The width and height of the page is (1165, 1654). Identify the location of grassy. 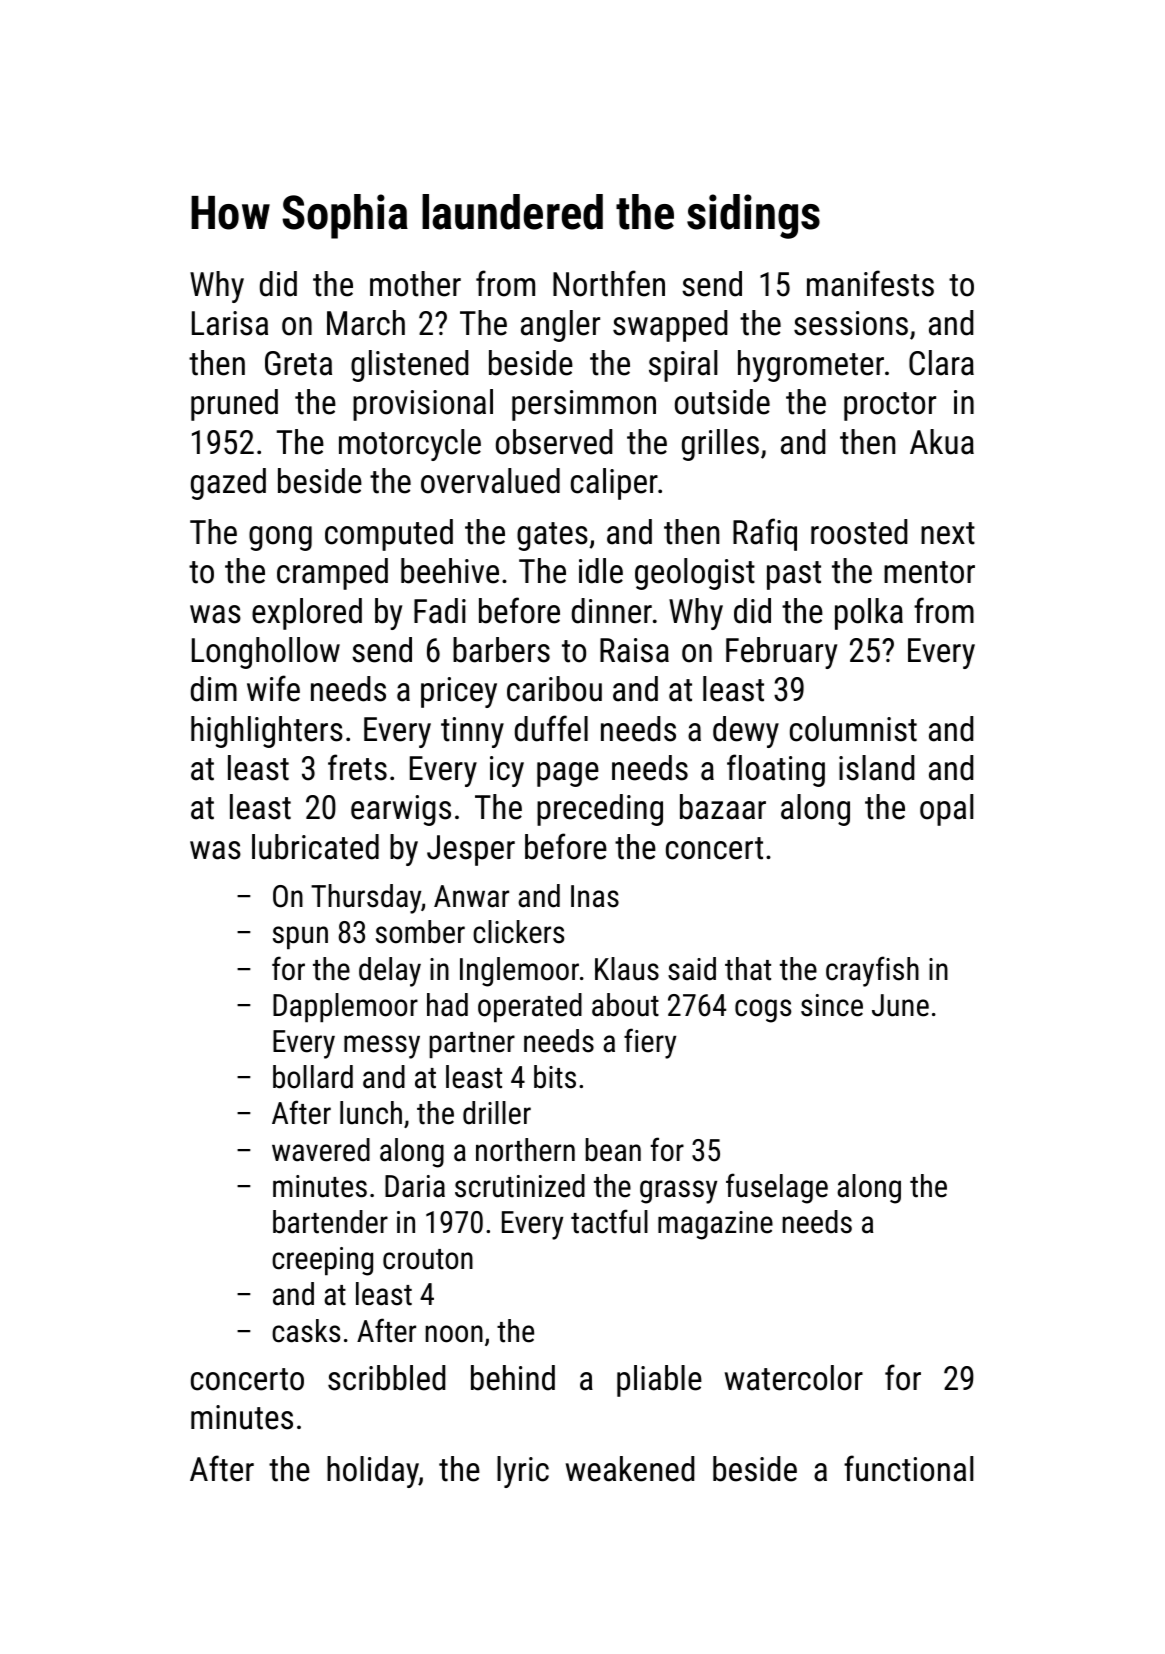
(678, 1192).
